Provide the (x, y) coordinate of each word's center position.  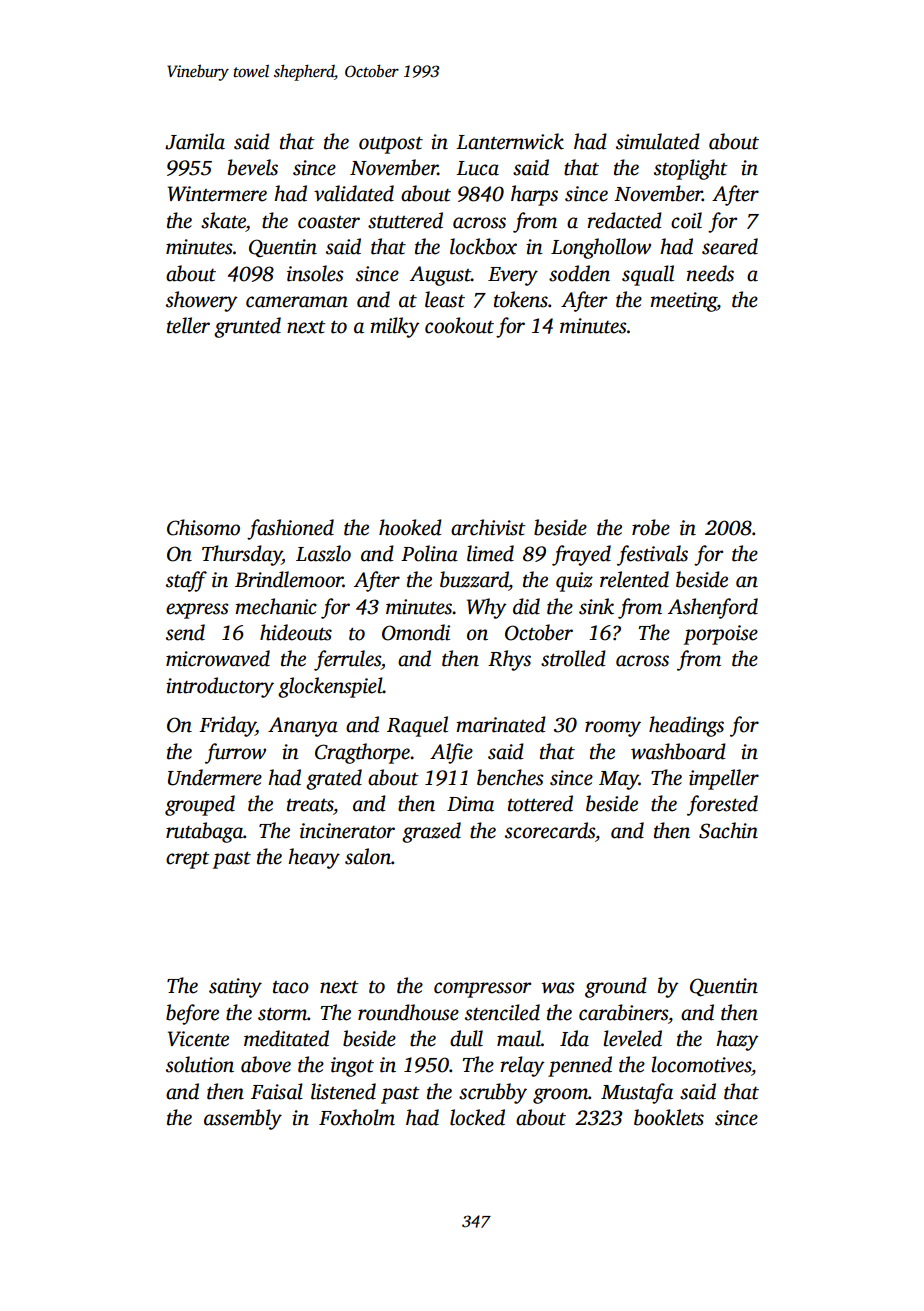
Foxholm (357, 1117)
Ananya (303, 727)
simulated (658, 141)
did (526, 606)
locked (477, 1117)
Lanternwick (510, 141)
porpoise (721, 635)
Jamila (195, 141)
